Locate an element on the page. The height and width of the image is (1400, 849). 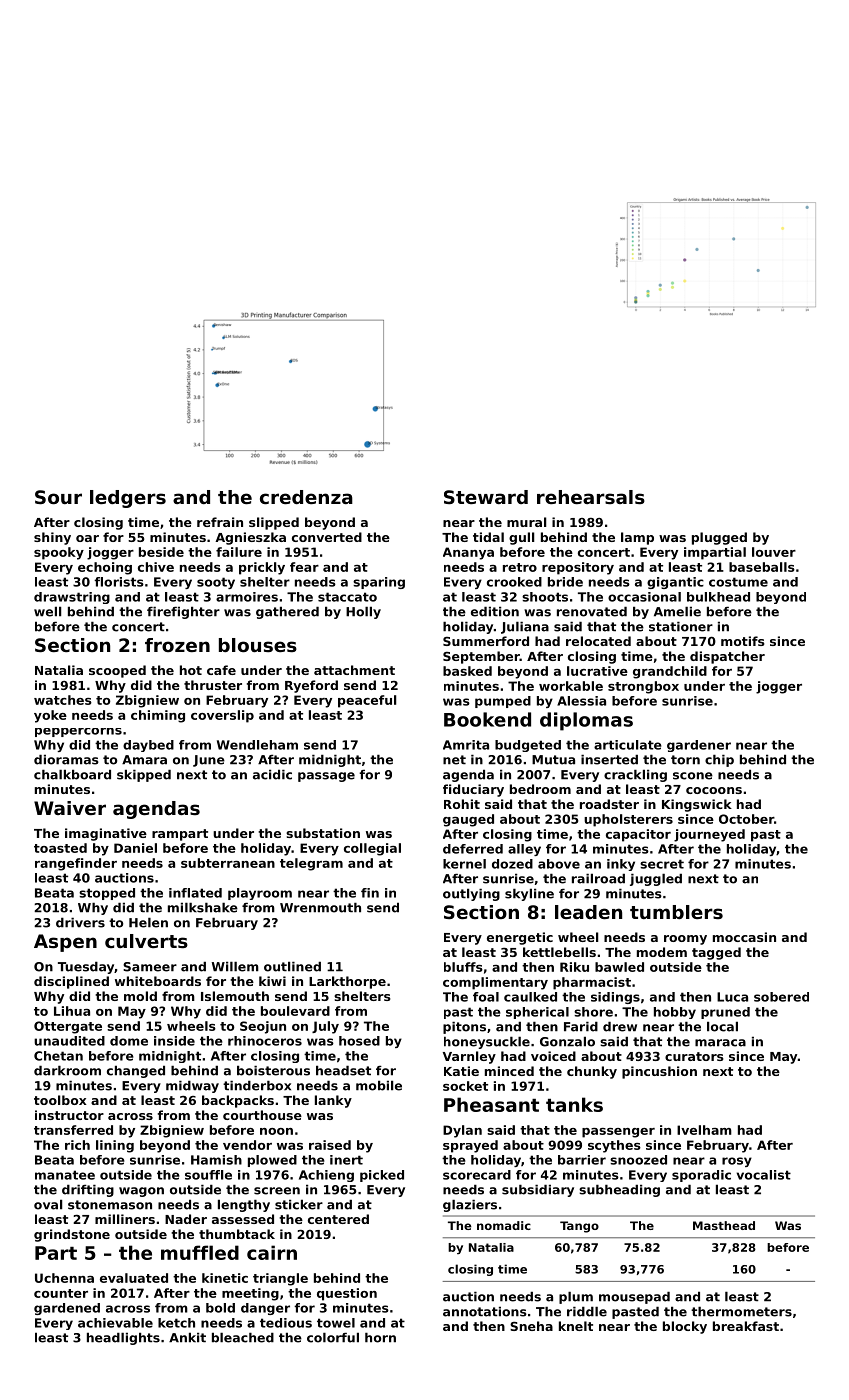
souffle is located at coordinates (208, 1175).
